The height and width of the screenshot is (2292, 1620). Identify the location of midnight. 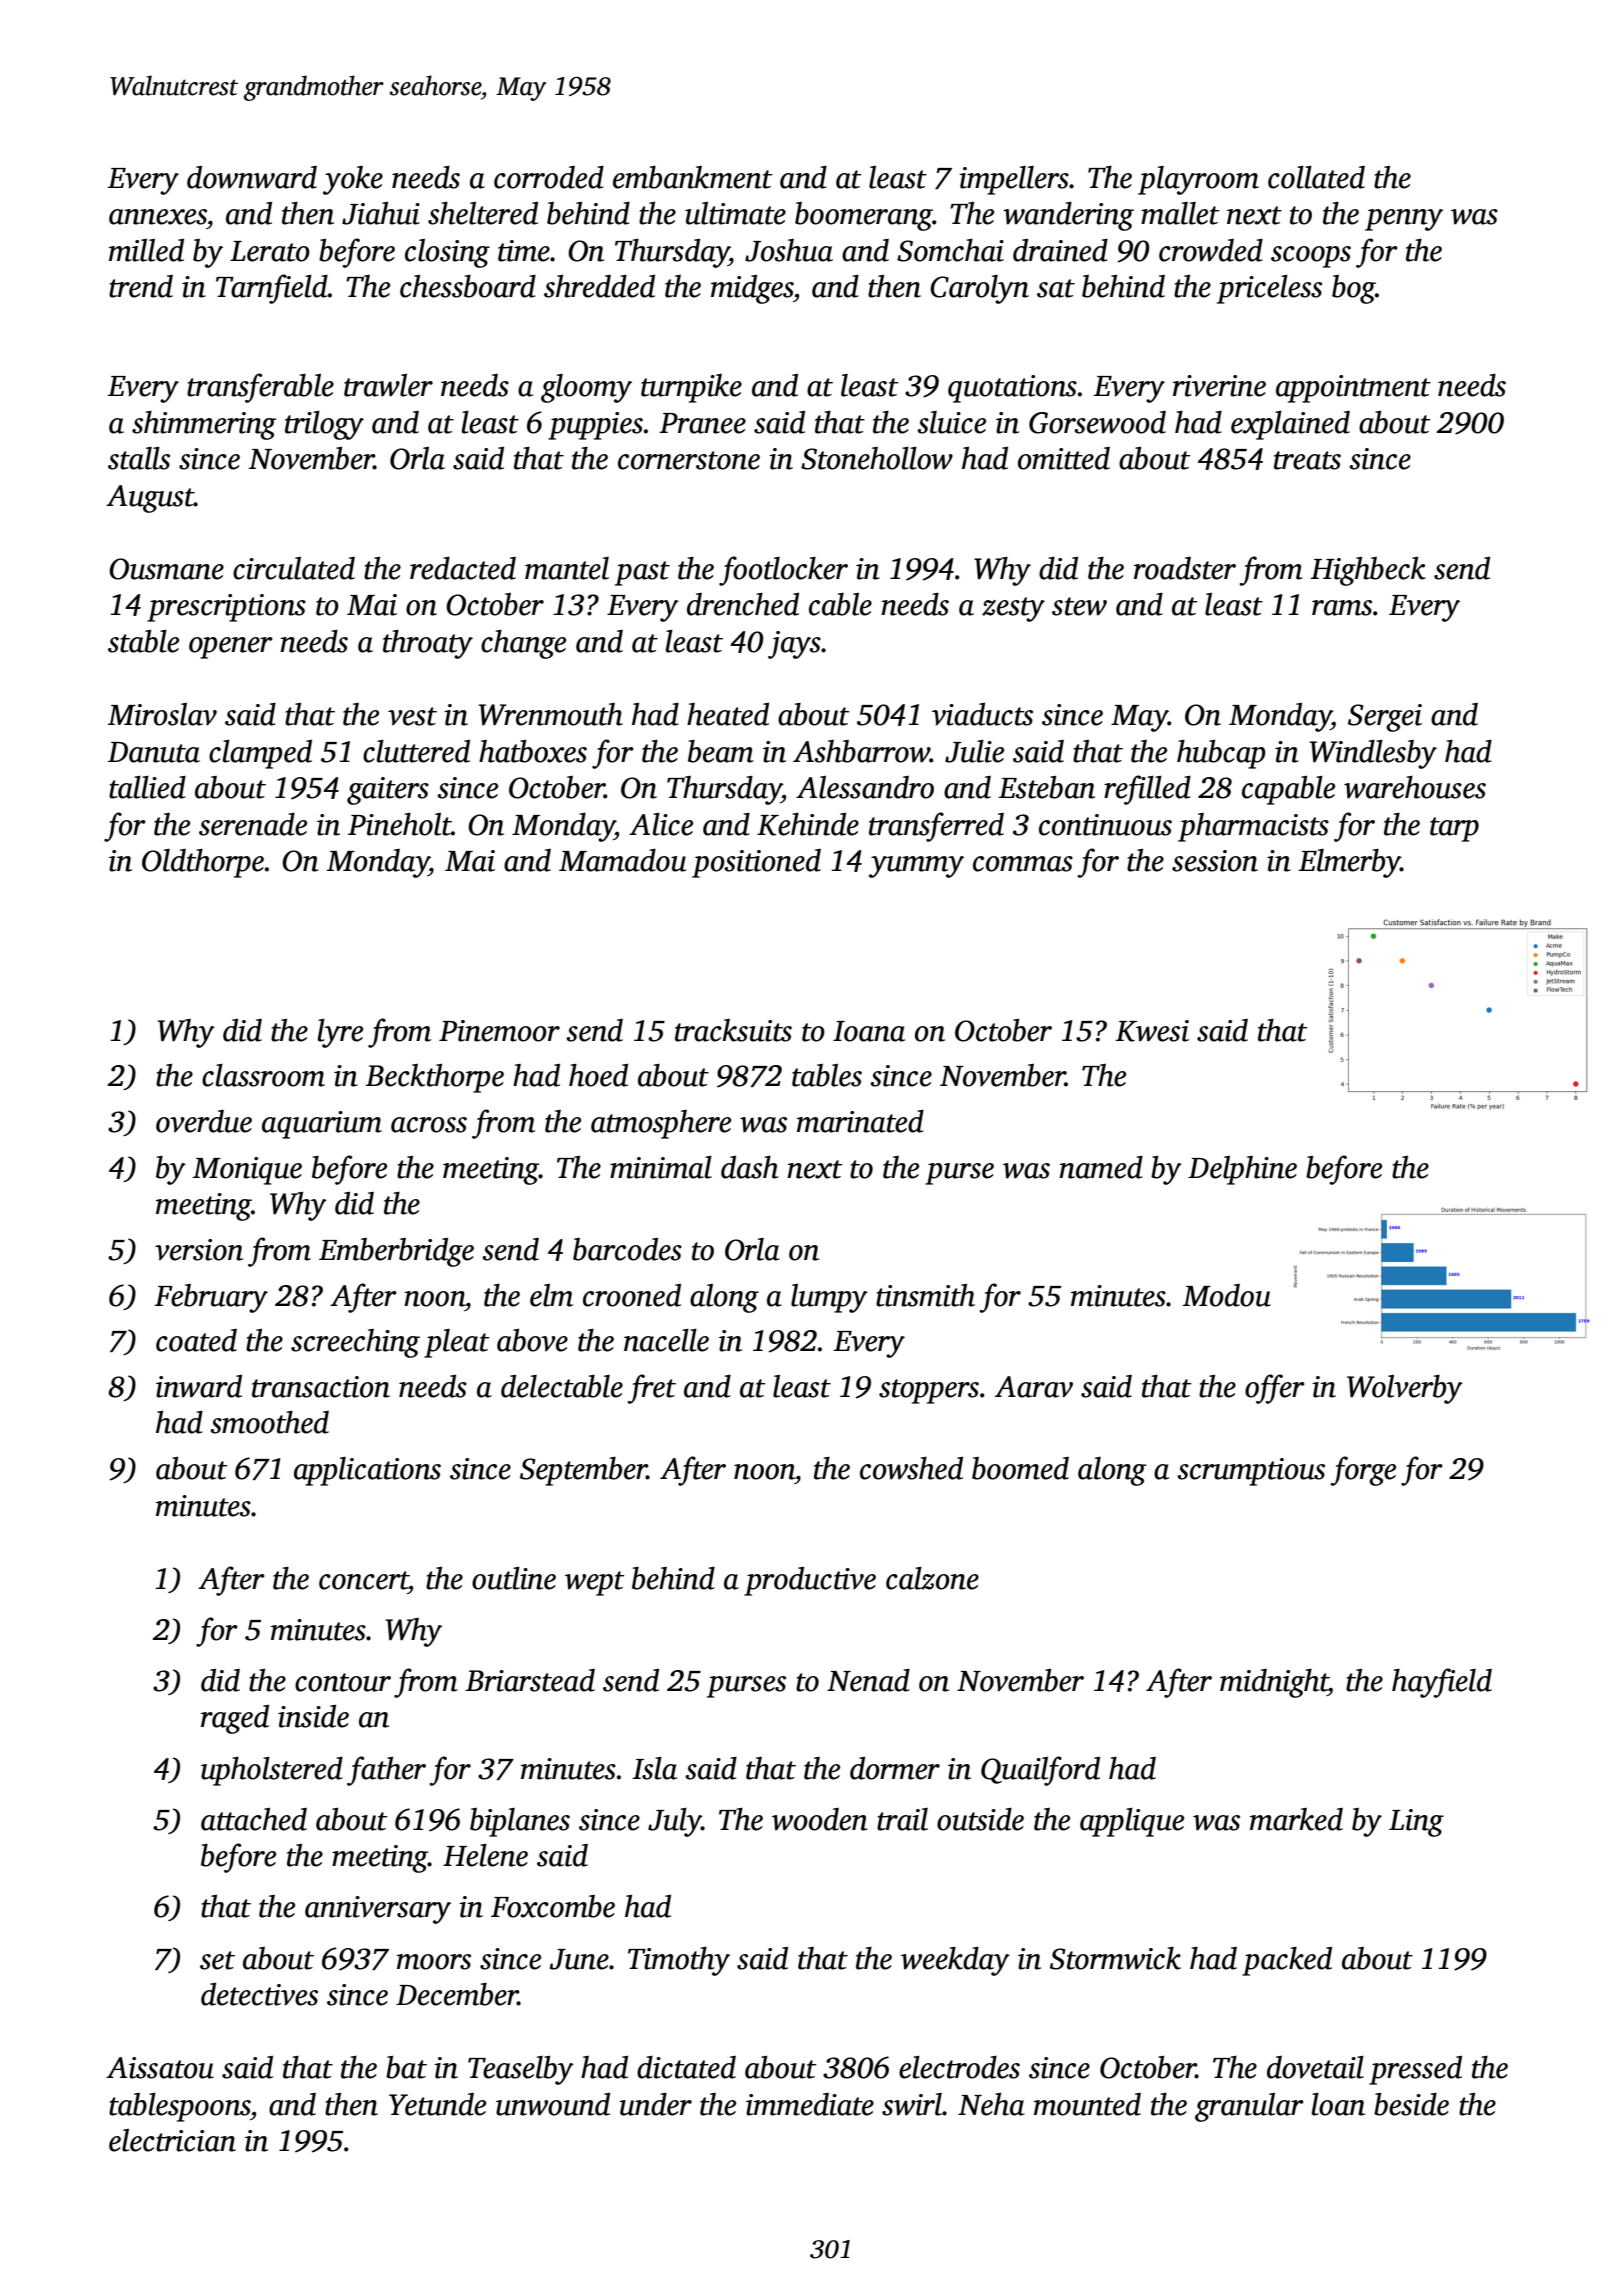
(1274, 1683).
